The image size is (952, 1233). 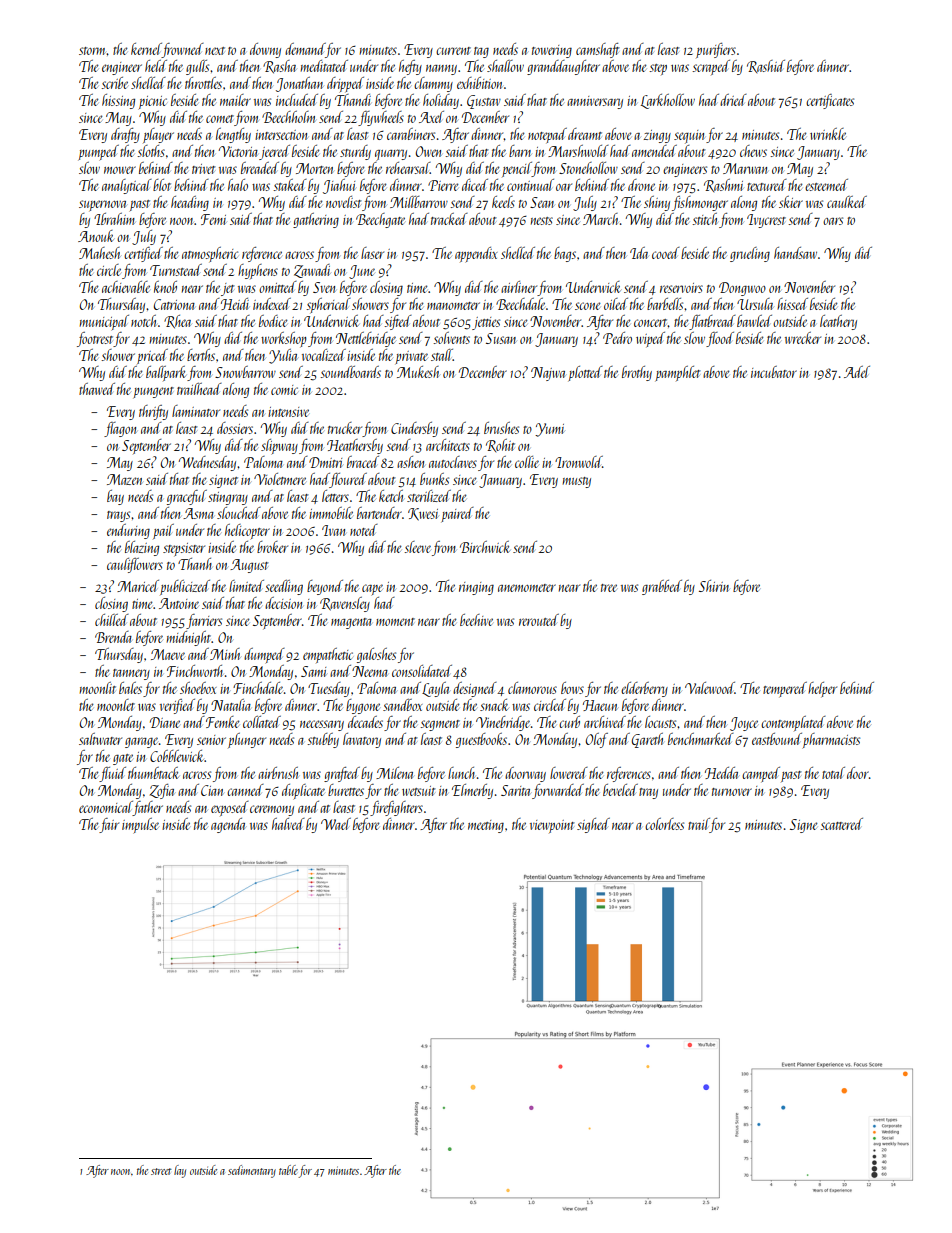 I want to click on verified, so click(x=177, y=706).
